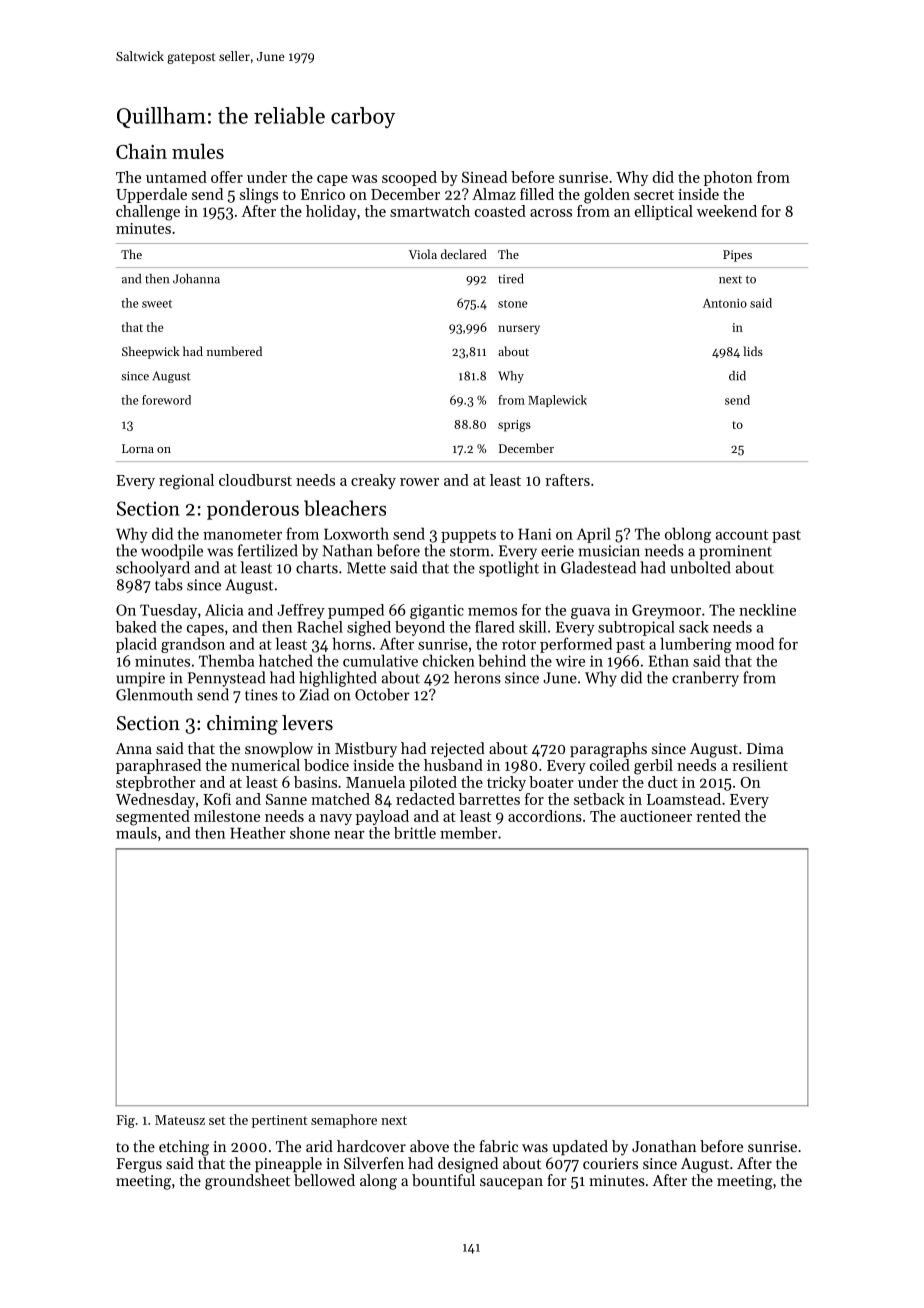 The image size is (924, 1308). I want to click on auctioneer, so click(656, 816).
